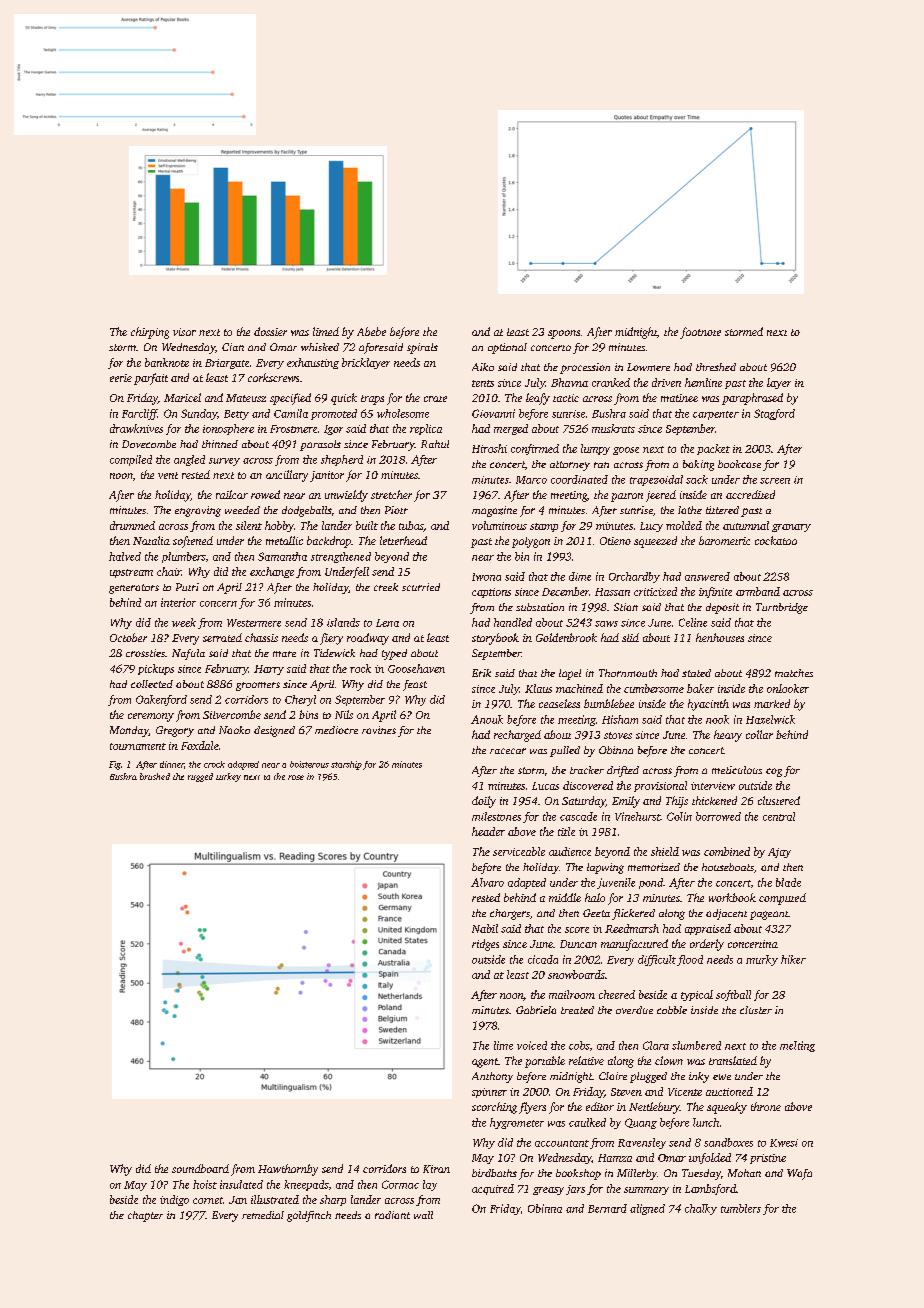  Describe the element at coordinates (486, 577) in the screenshot. I see `Iwona` at that location.
